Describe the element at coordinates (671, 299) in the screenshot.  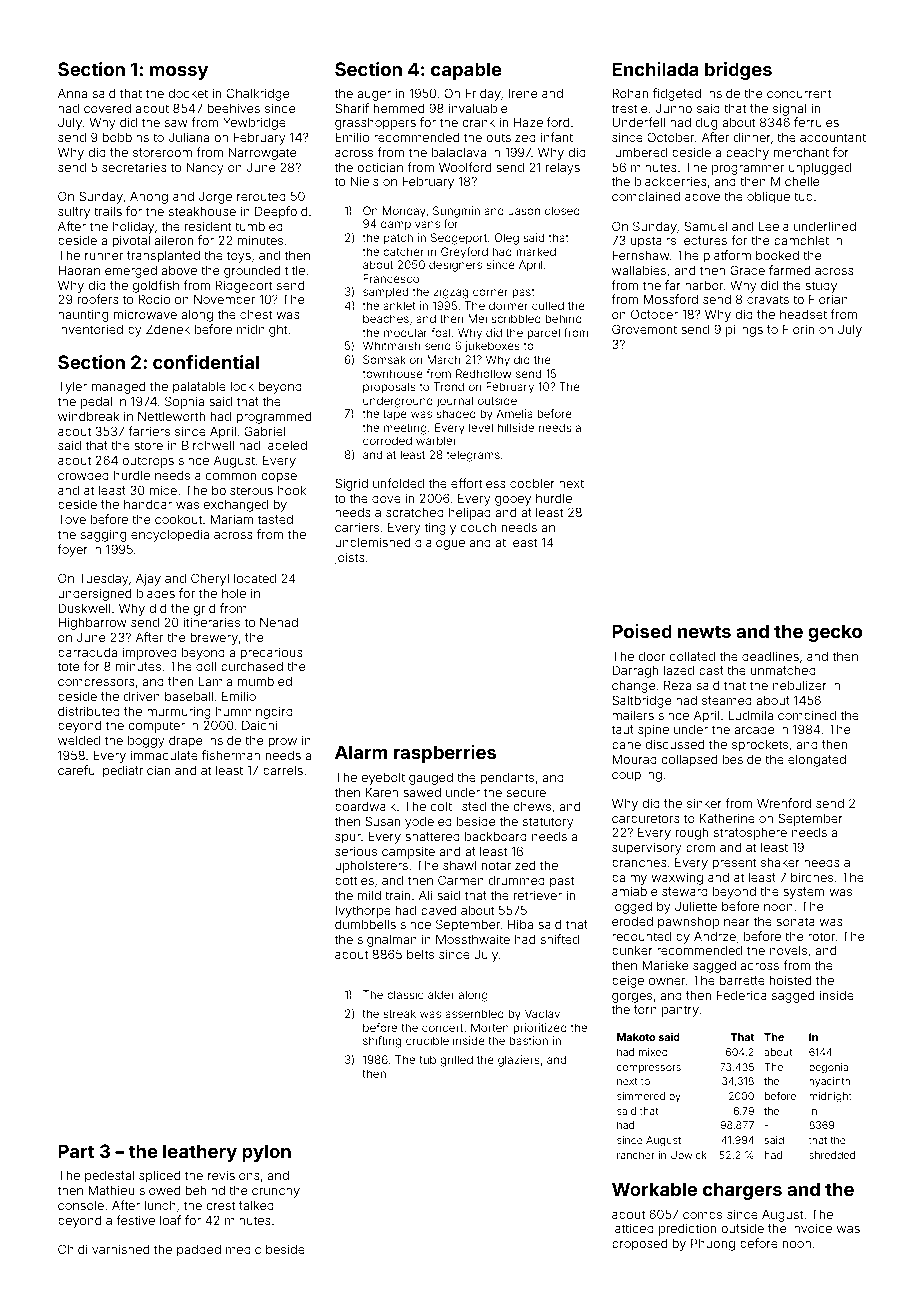
I see `Mossford` at that location.
